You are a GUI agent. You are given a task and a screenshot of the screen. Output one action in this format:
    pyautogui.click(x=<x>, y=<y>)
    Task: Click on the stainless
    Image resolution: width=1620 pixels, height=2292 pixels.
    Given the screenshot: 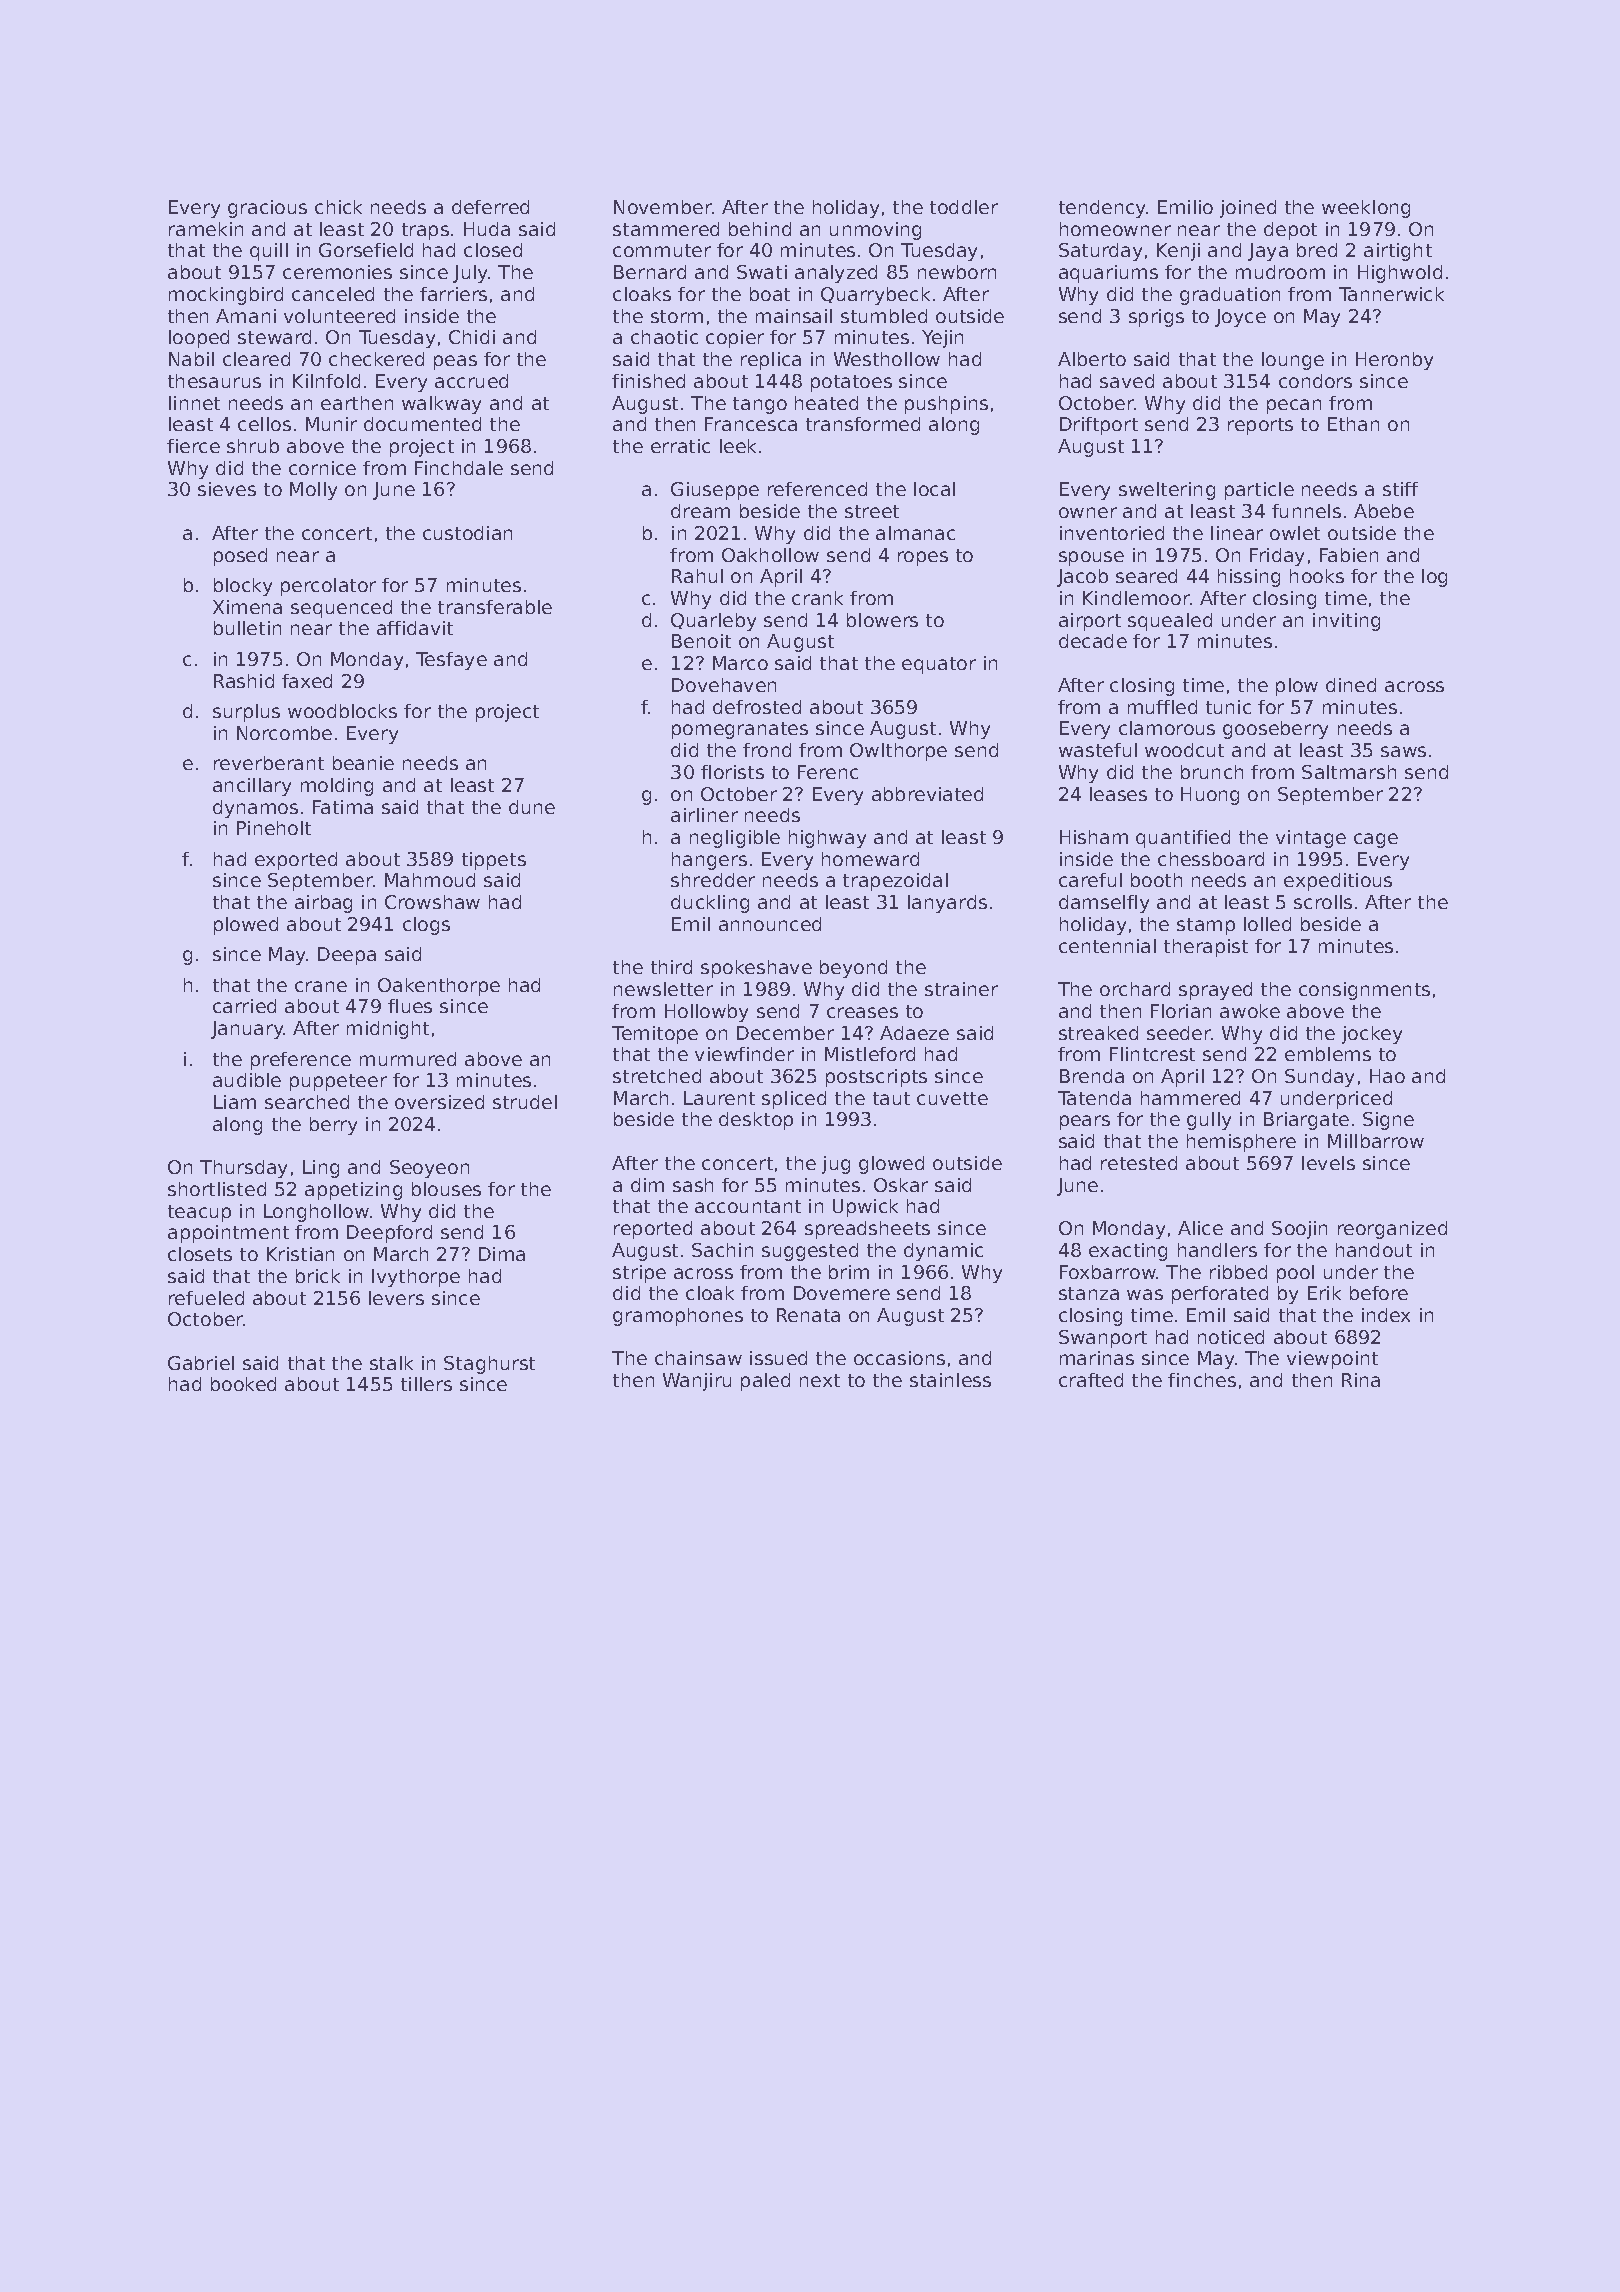 What is the action you would take?
    pyautogui.click(x=950, y=1380)
